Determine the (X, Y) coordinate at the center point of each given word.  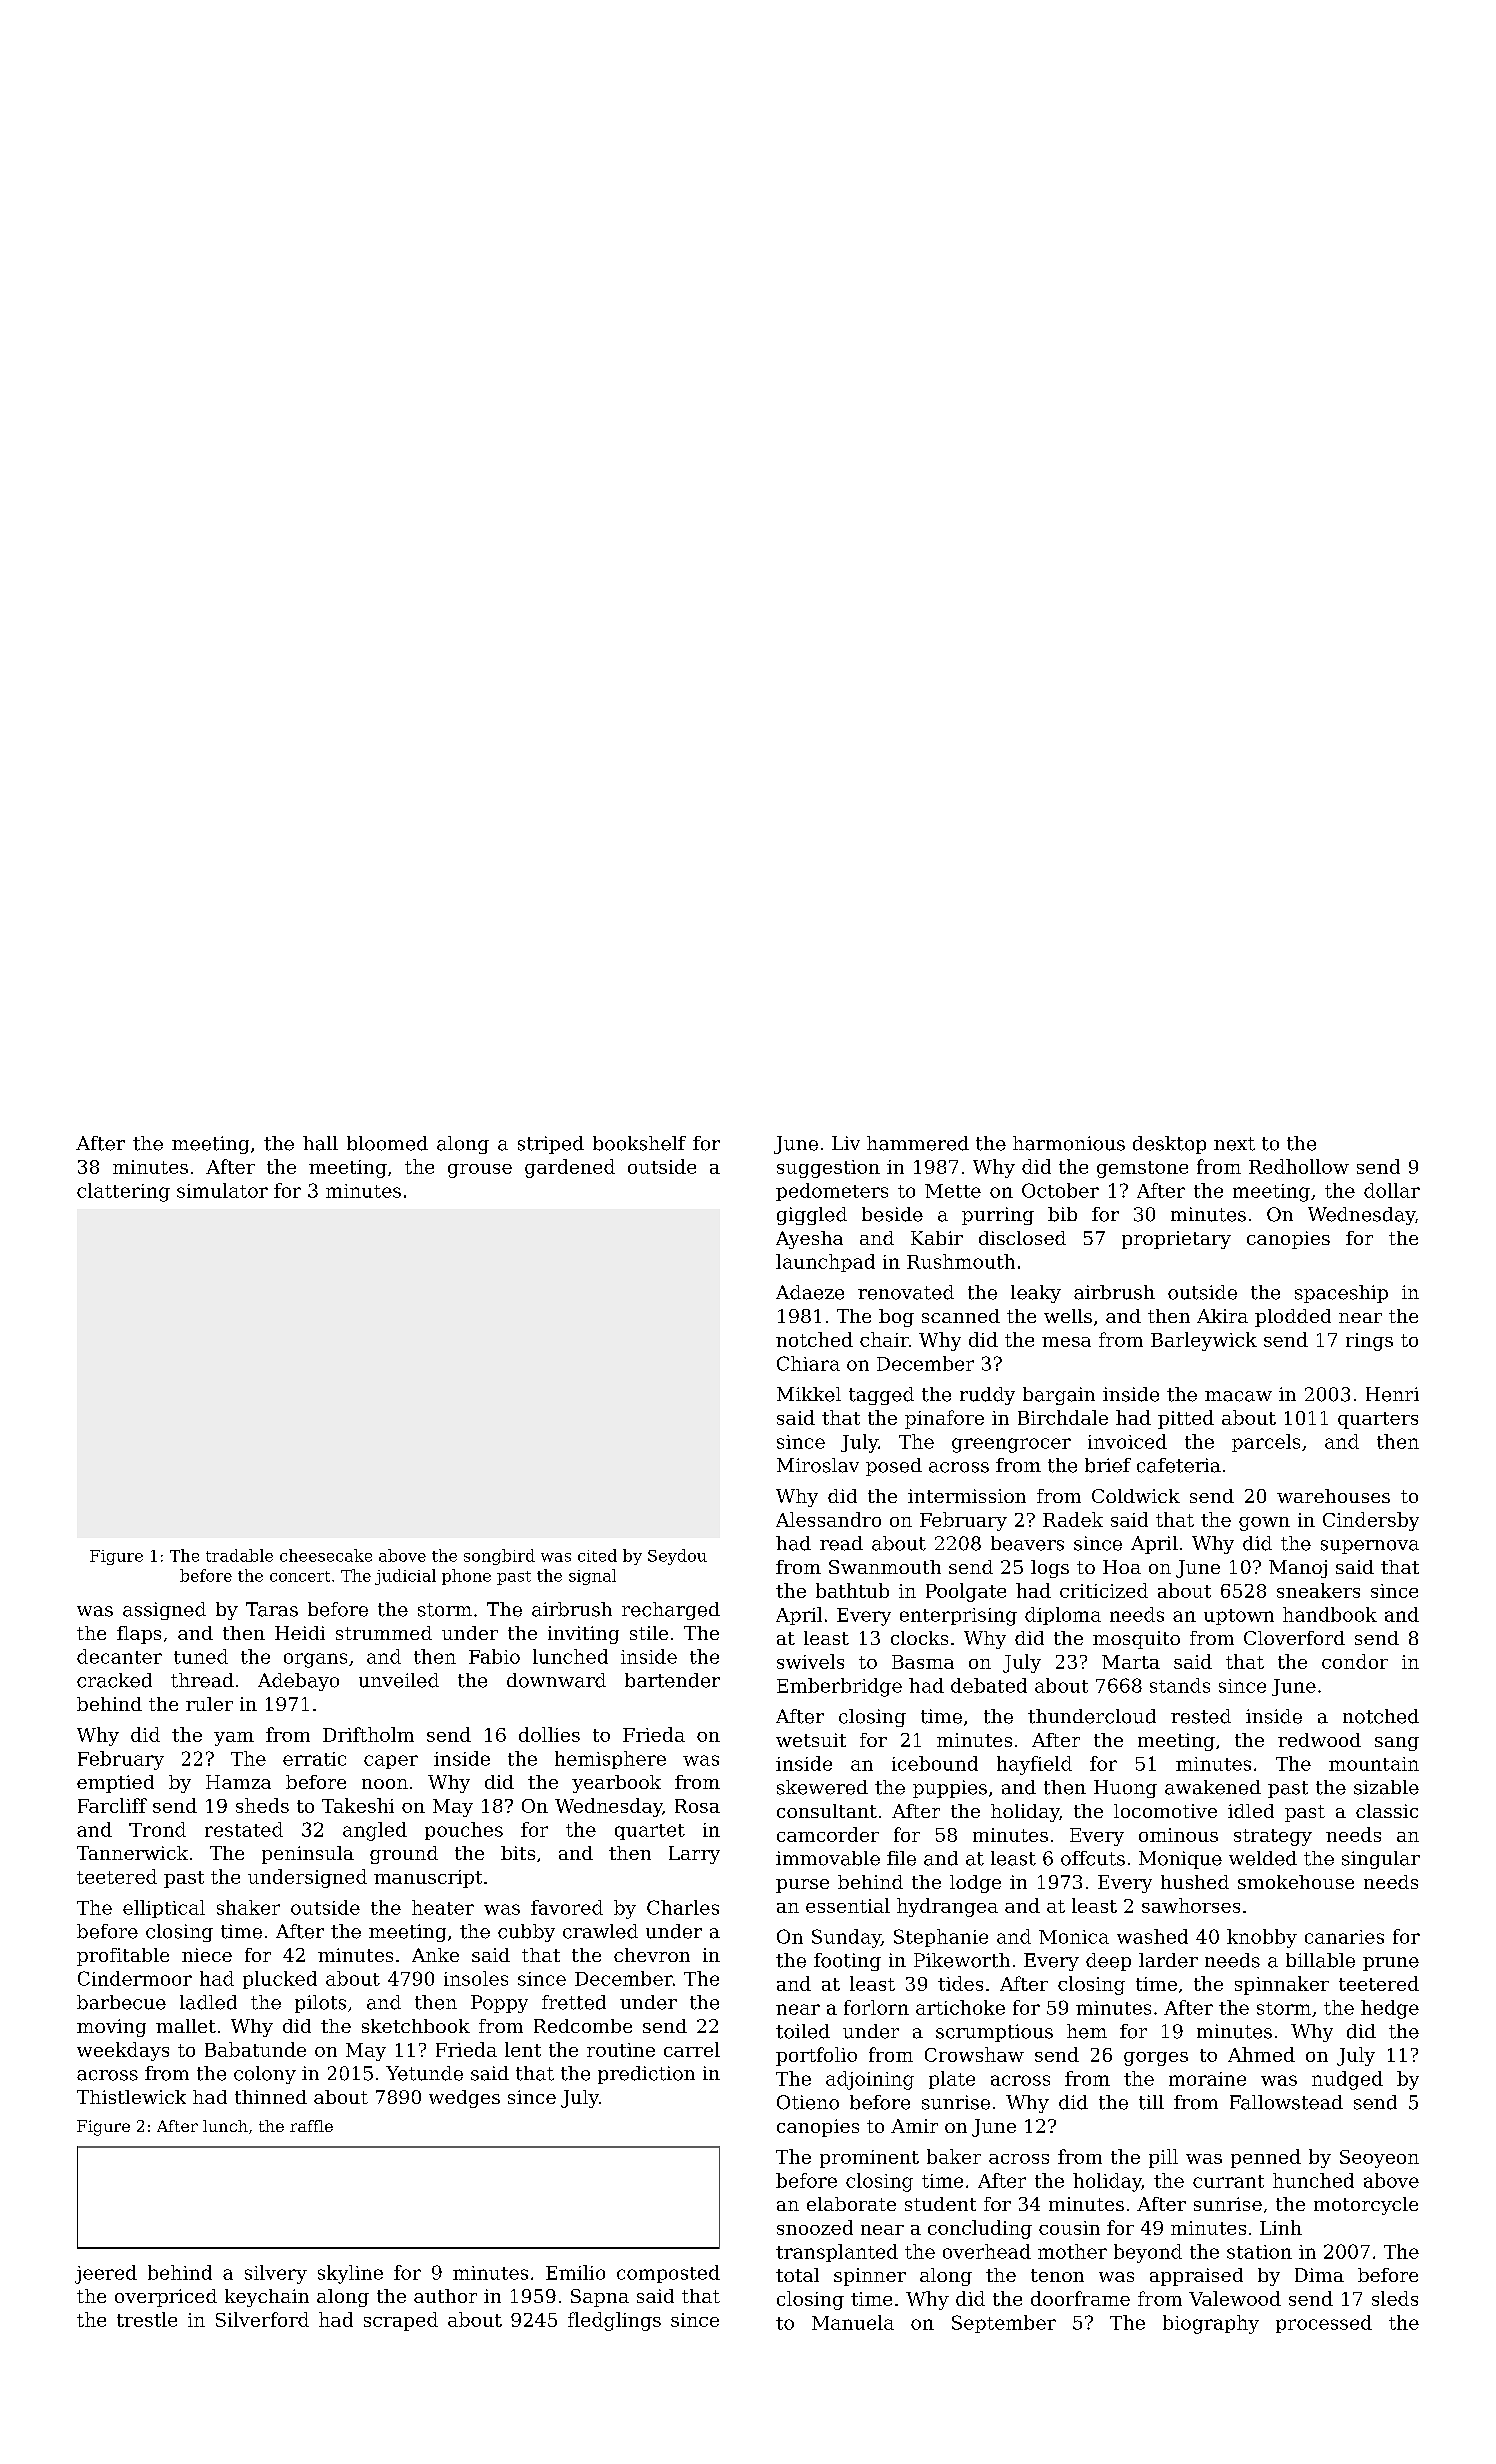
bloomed (387, 1143)
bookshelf (639, 1143)
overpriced (166, 2298)
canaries (1344, 1937)
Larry (694, 1855)
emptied (115, 1784)
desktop (1169, 1145)
